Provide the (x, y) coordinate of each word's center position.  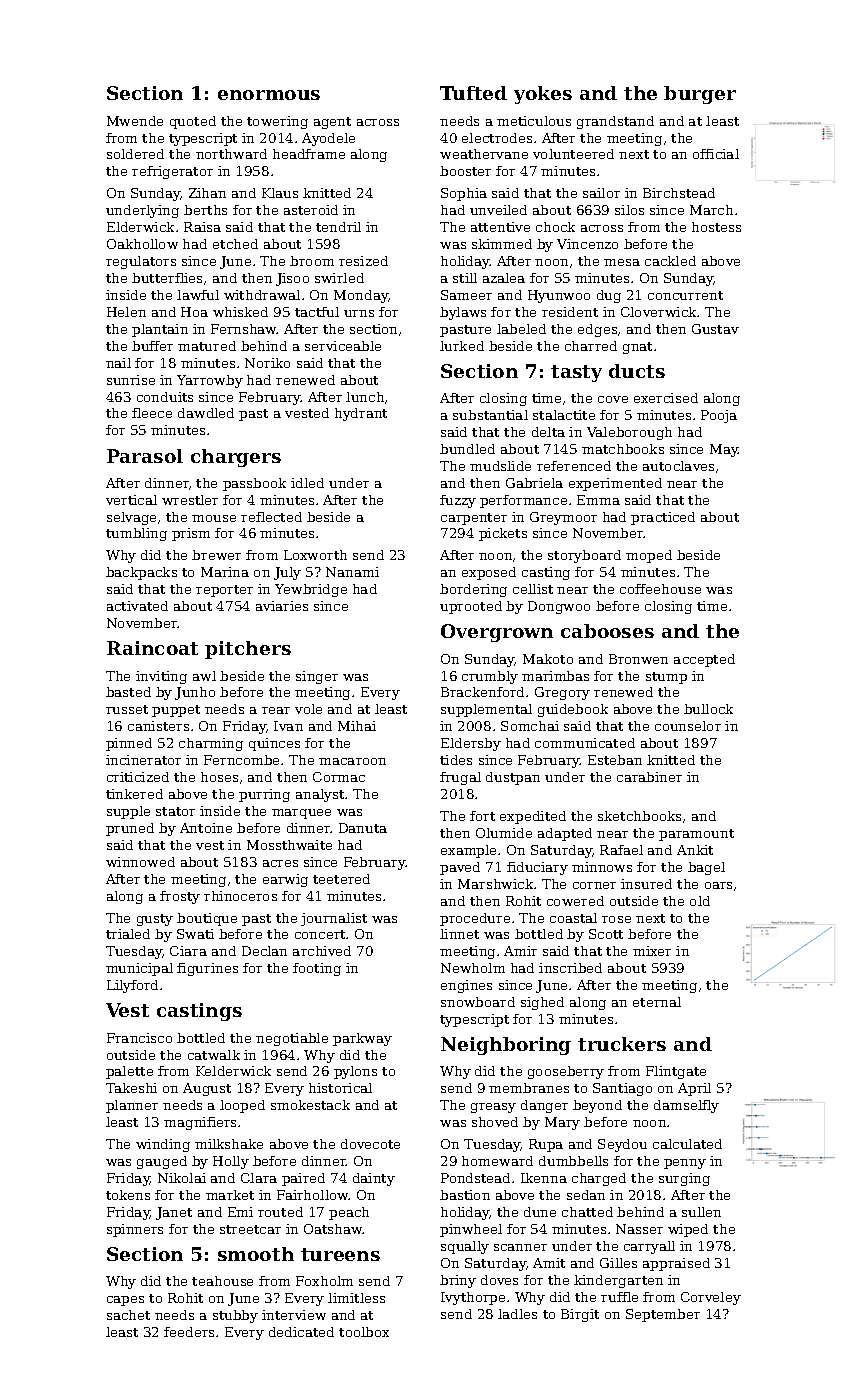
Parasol (145, 456)
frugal (460, 778)
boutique (207, 919)
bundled (467, 449)
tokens (128, 1195)
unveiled (498, 210)
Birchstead (679, 193)
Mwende (135, 121)
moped (649, 556)
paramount (696, 835)
